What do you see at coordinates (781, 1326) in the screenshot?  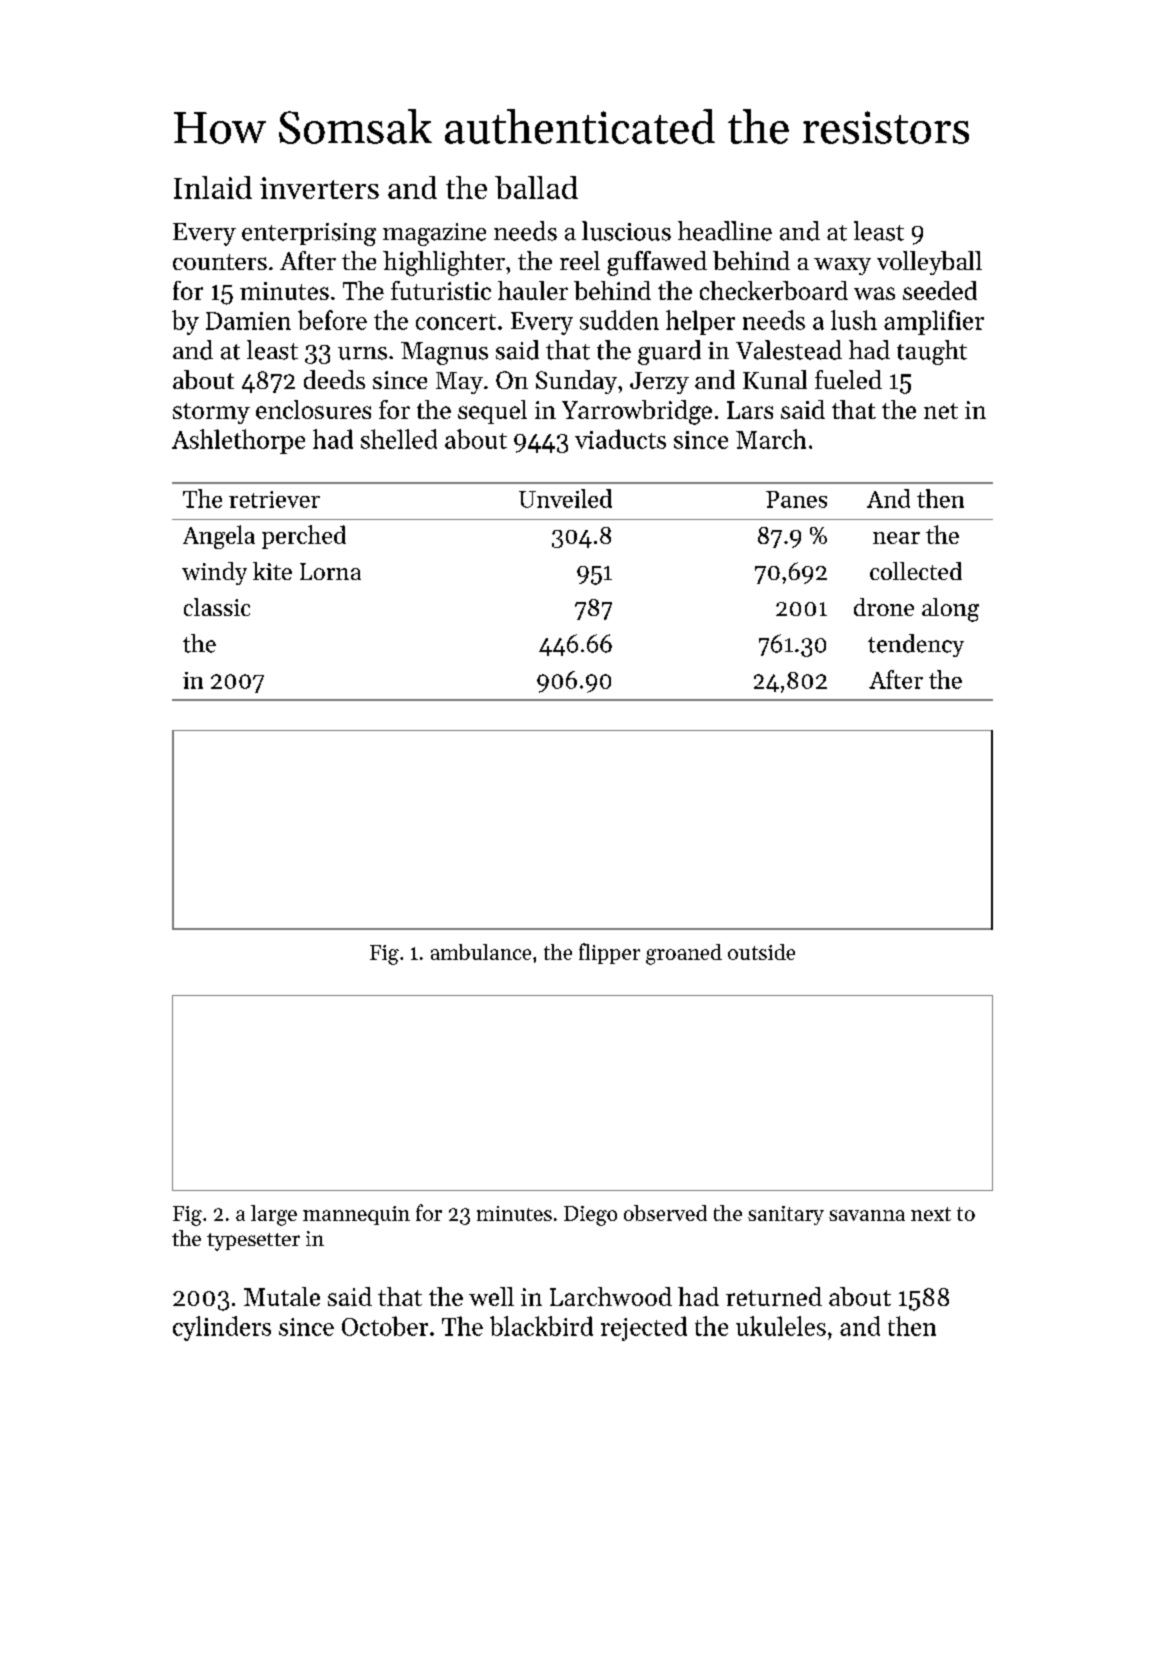 I see `ukuleles` at bounding box center [781, 1326].
